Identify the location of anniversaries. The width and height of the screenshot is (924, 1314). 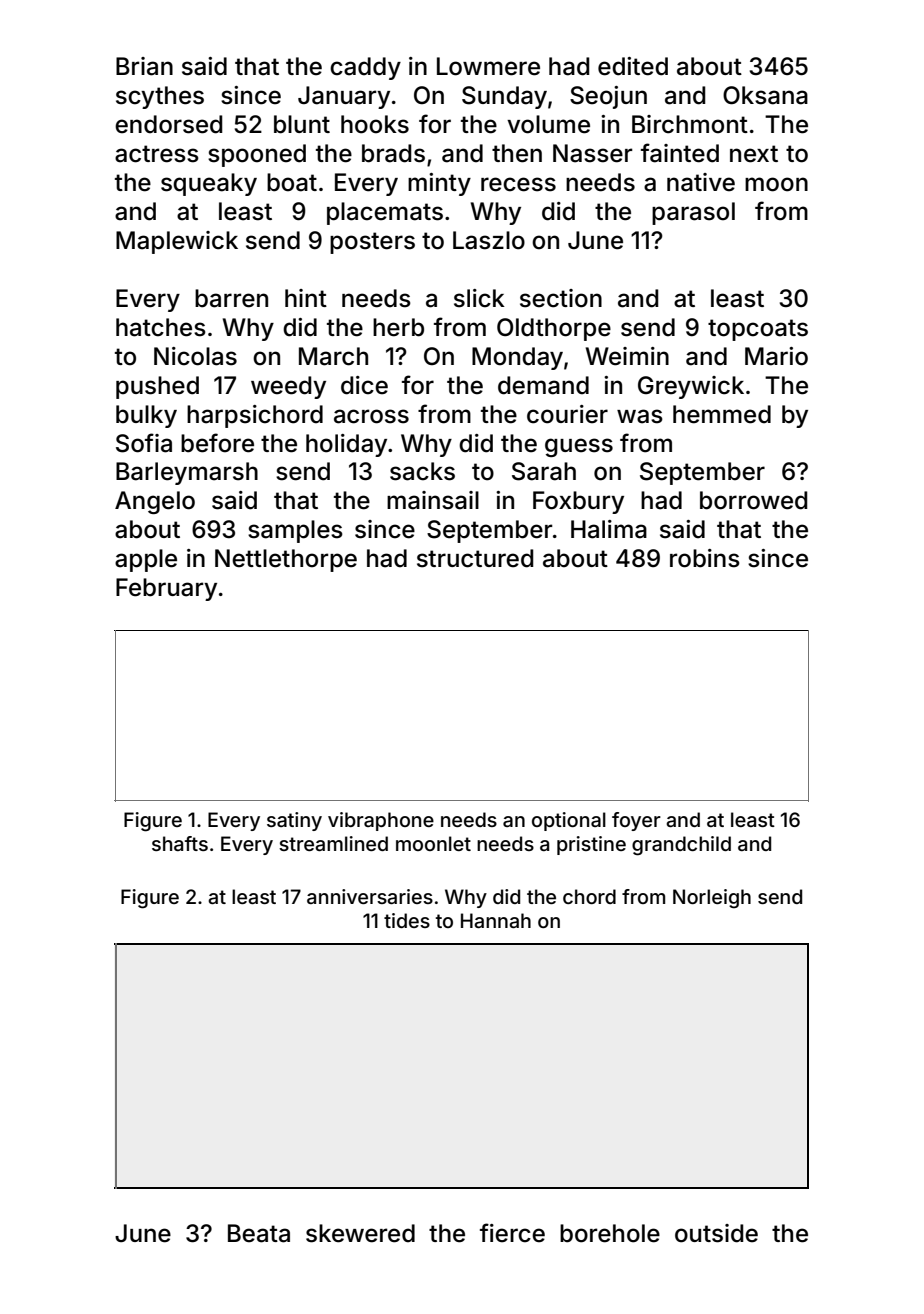
(370, 896).
